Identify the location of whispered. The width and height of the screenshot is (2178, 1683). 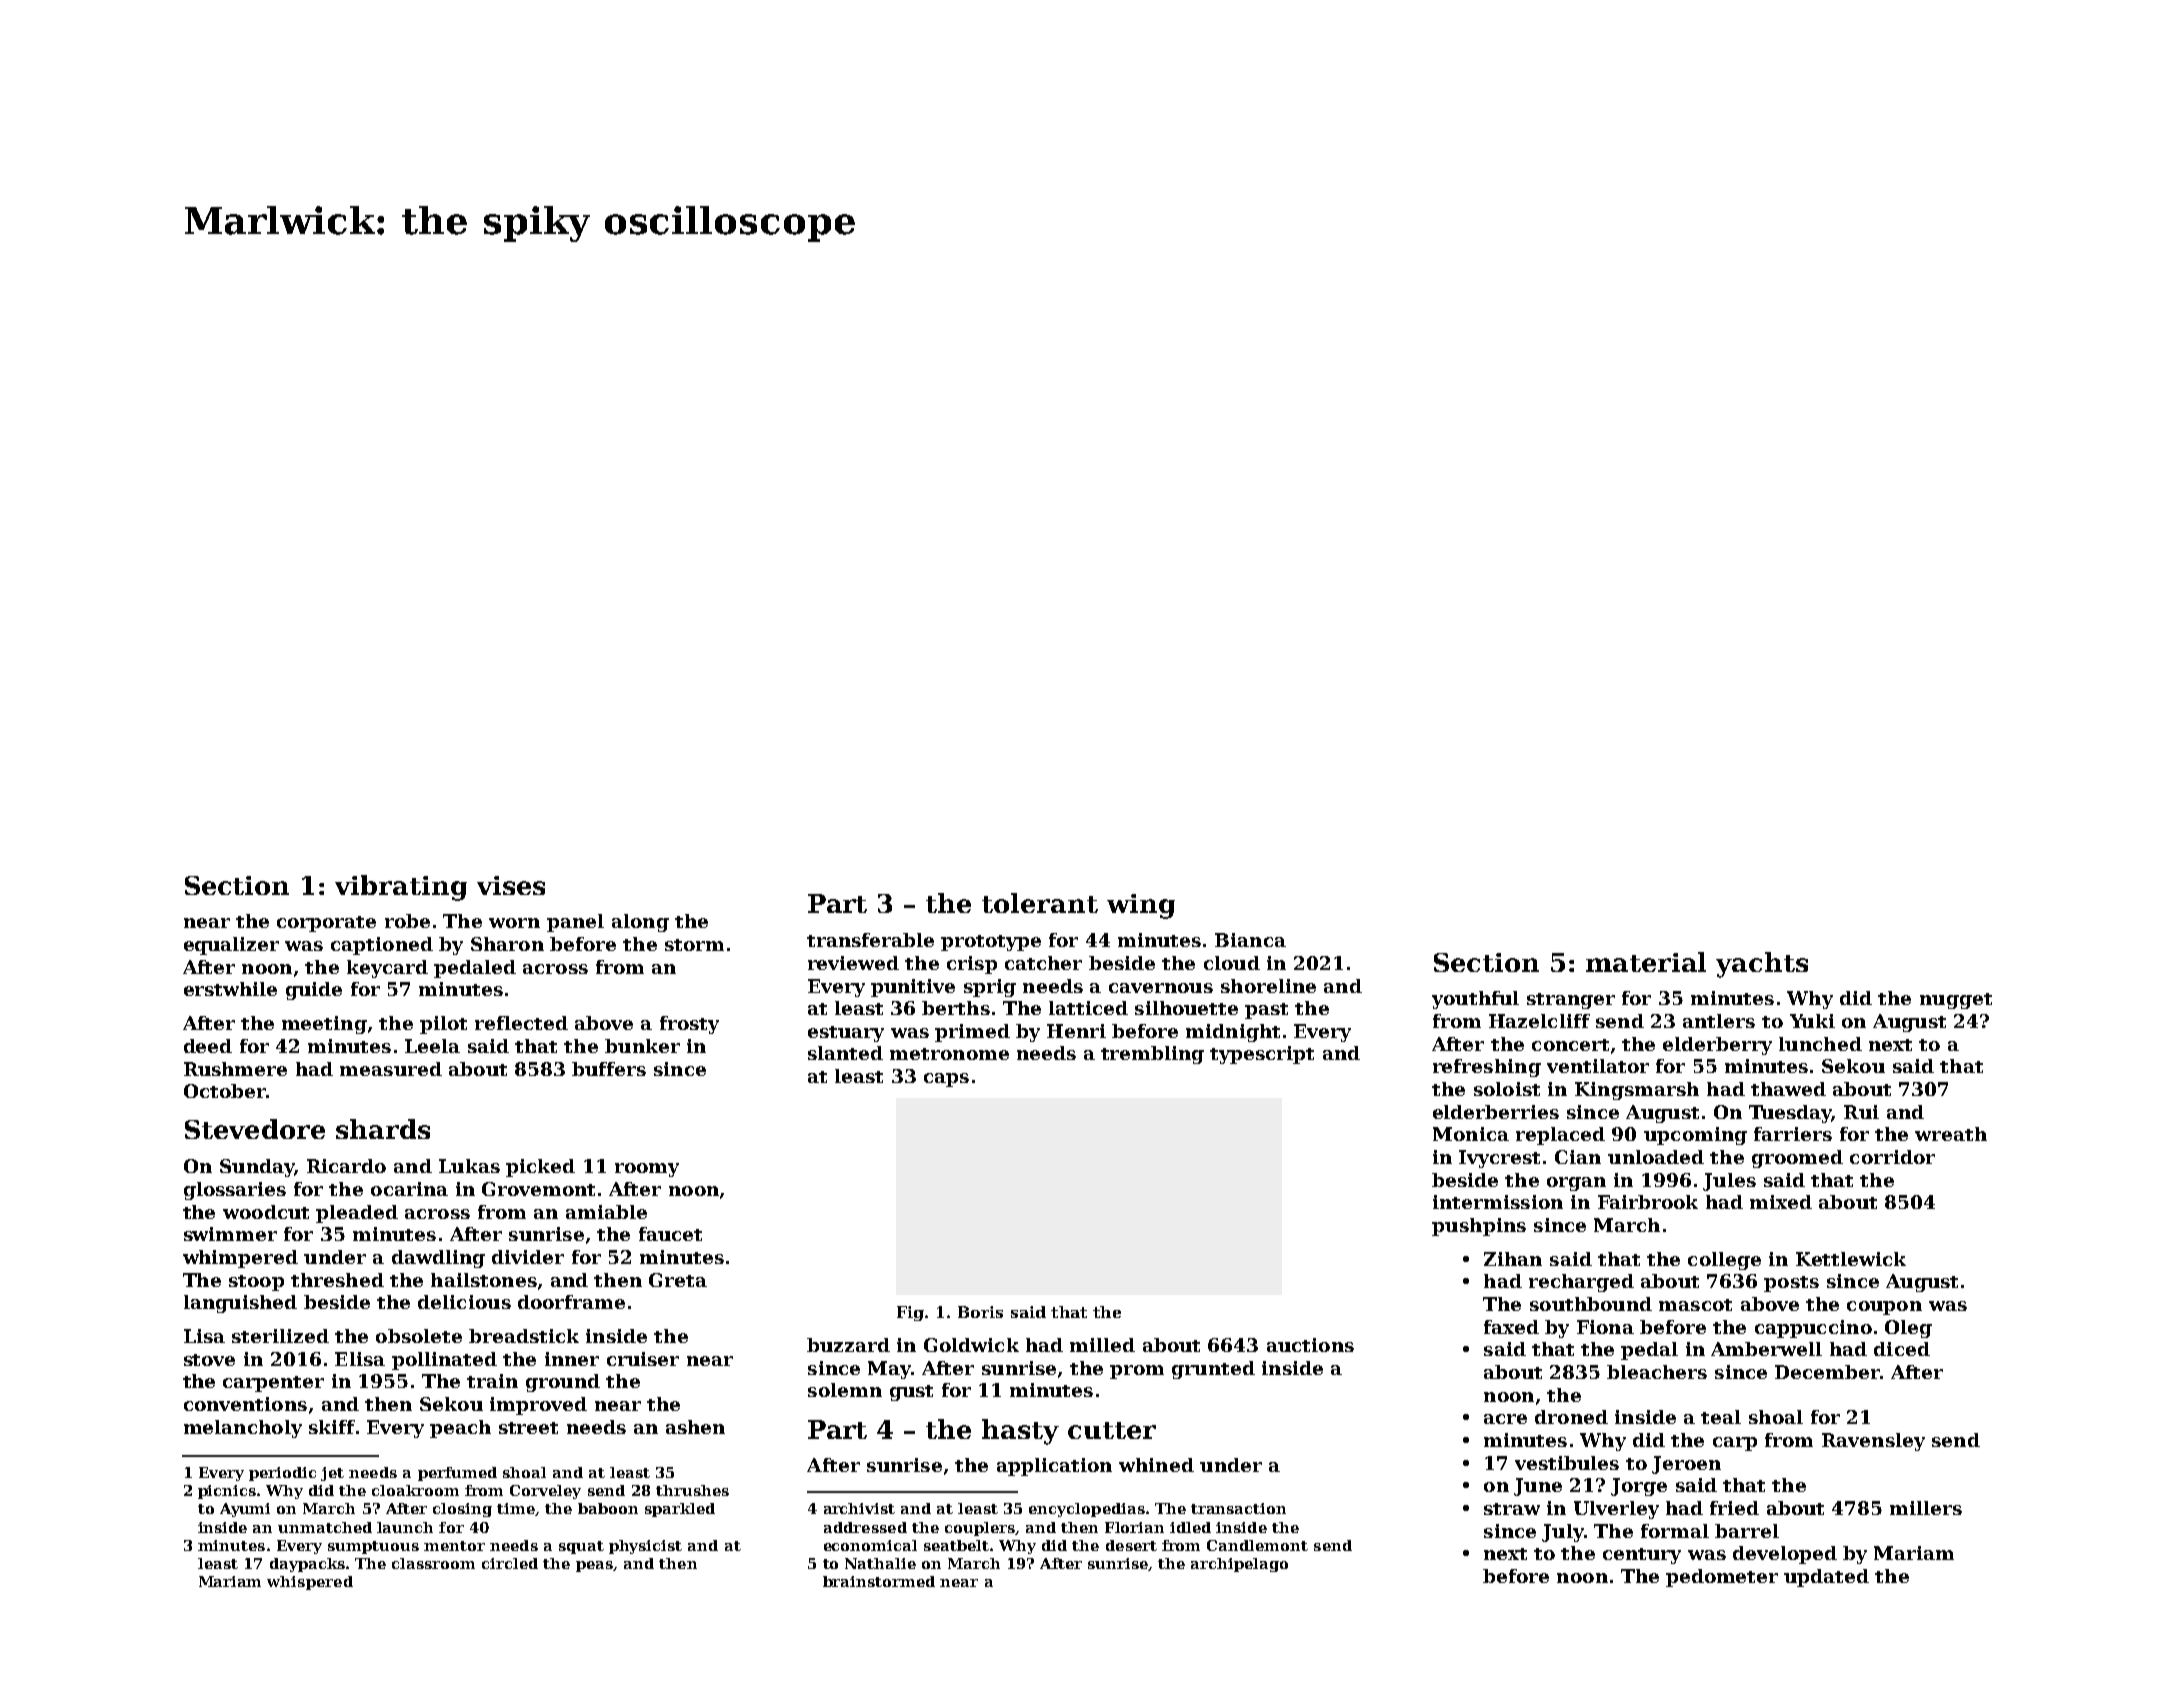
(310, 1583).
